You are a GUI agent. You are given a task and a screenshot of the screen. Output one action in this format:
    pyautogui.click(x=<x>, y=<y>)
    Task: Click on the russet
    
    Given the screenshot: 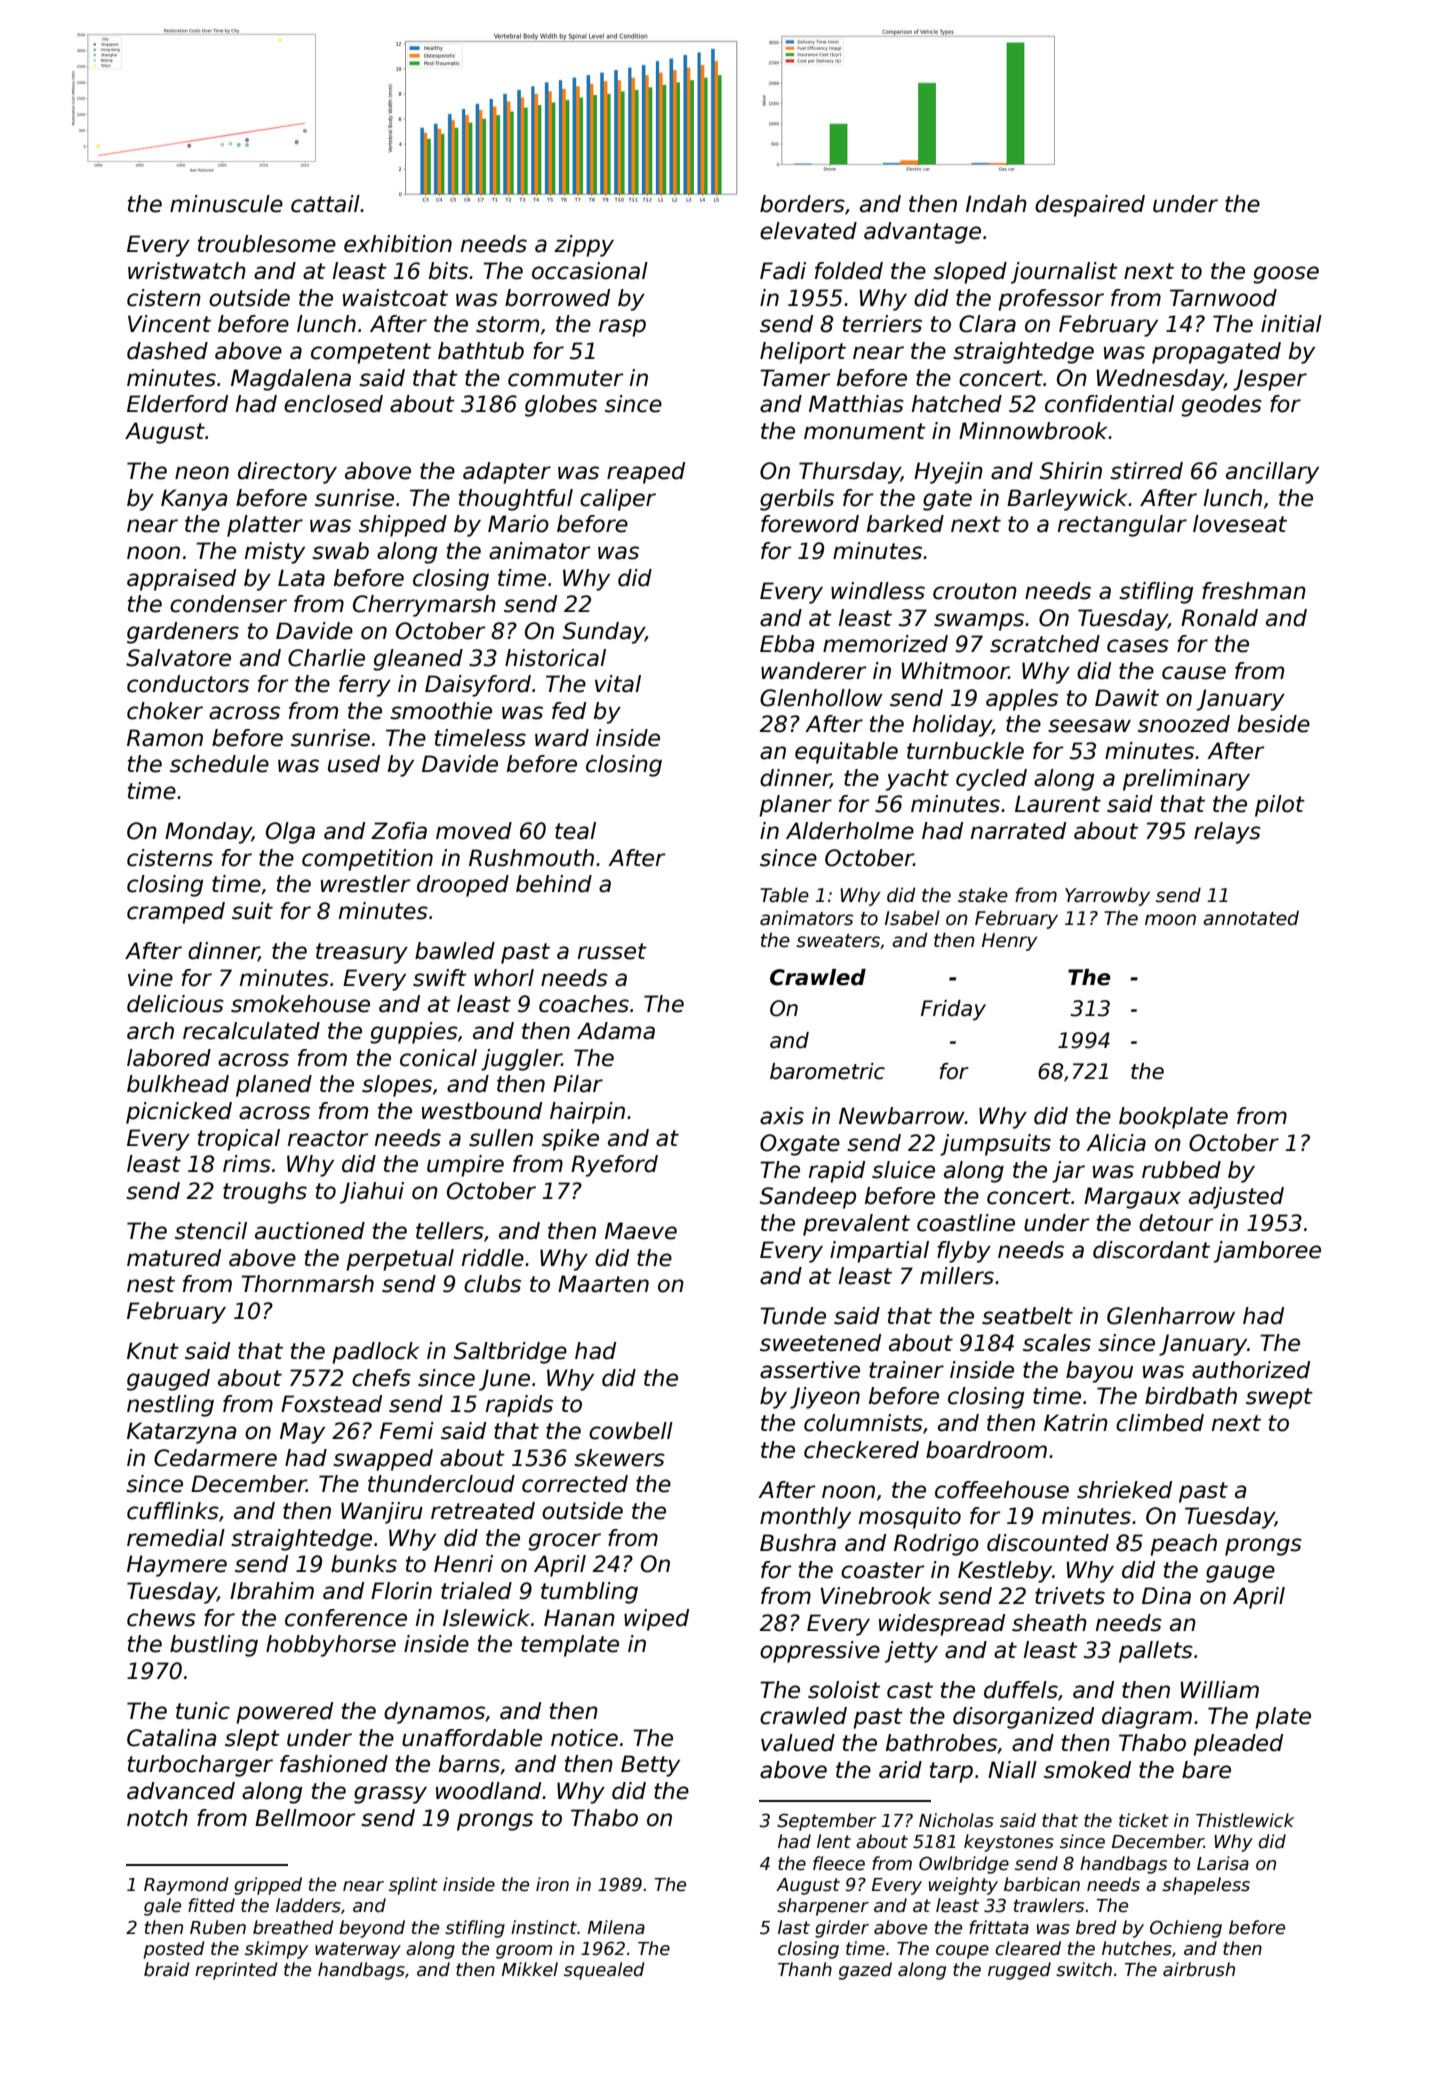 What is the action you would take?
    pyautogui.click(x=612, y=951)
